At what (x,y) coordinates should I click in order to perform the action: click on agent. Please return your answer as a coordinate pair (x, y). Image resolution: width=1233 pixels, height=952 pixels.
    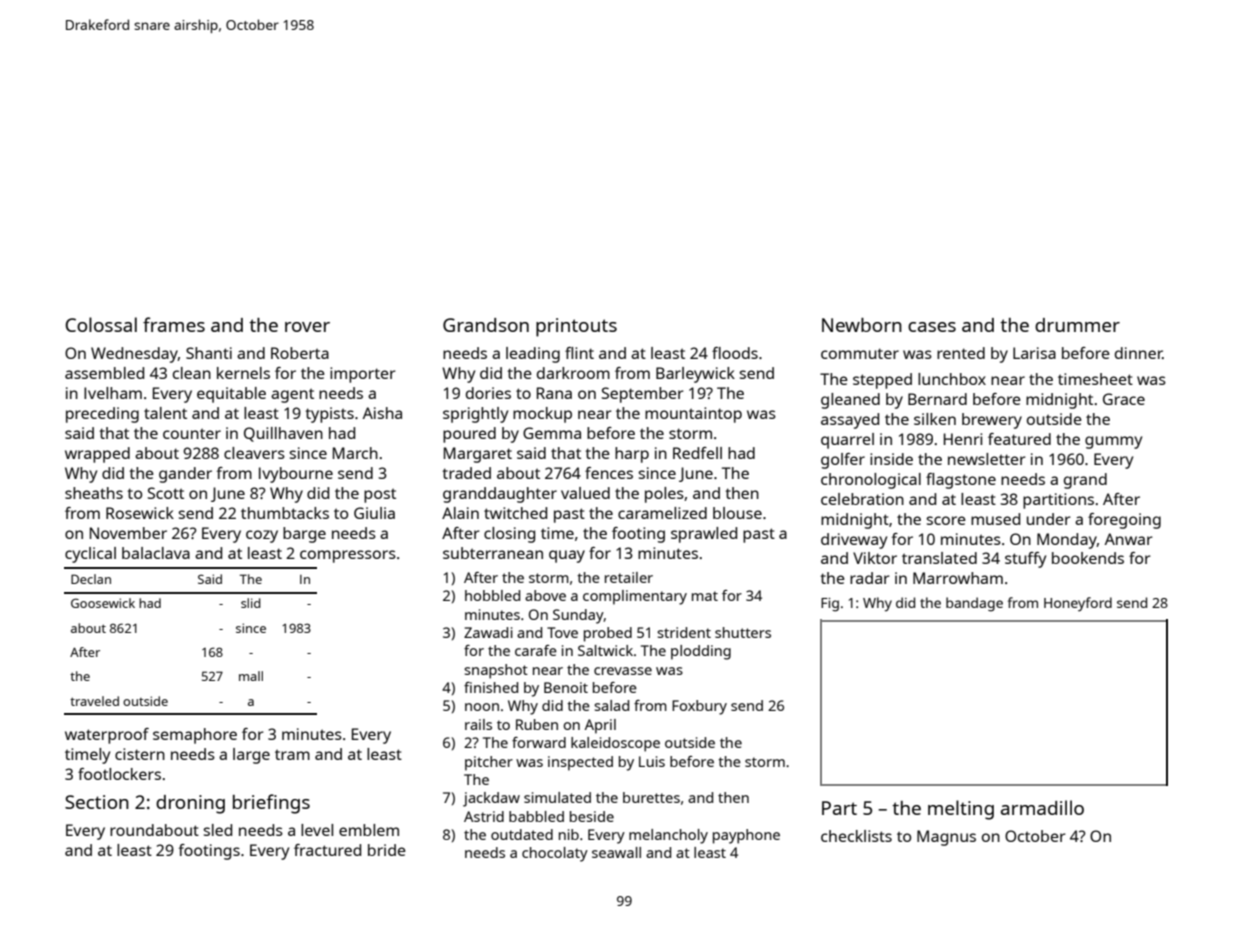
    Looking at the image, I should click on (292, 395).
